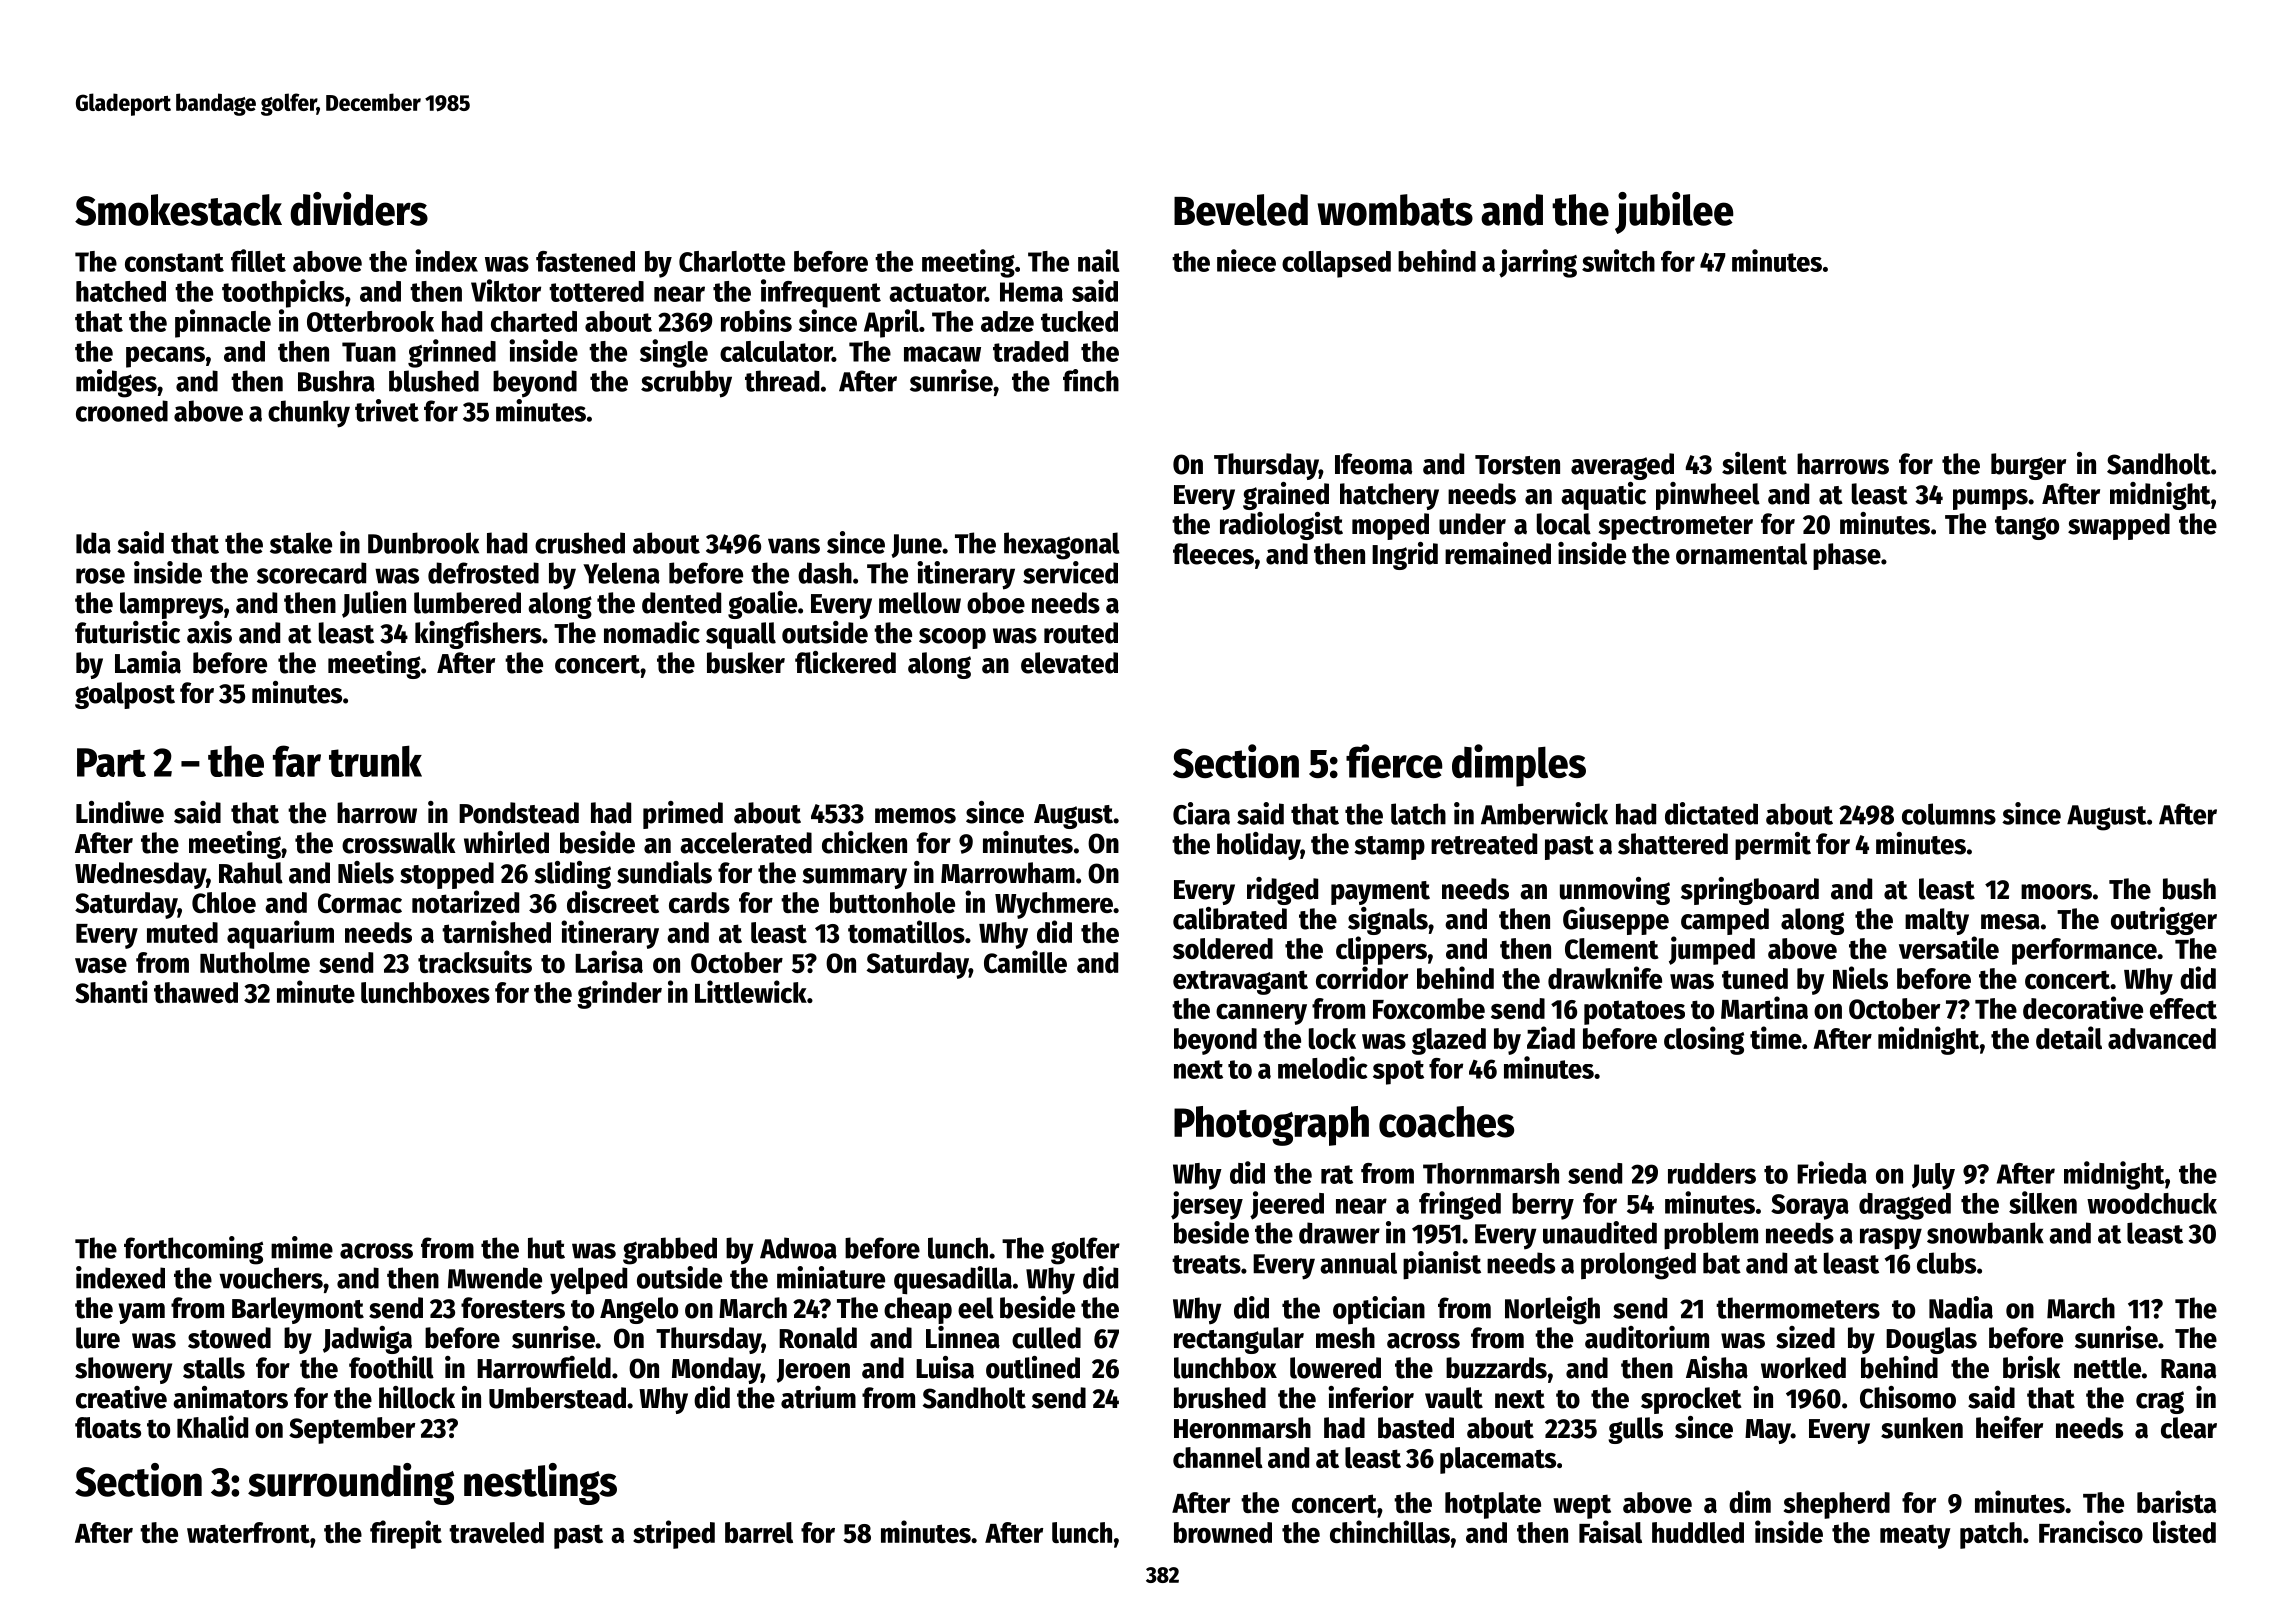  What do you see at coordinates (359, 209) in the document?
I see `dividers` at bounding box center [359, 209].
